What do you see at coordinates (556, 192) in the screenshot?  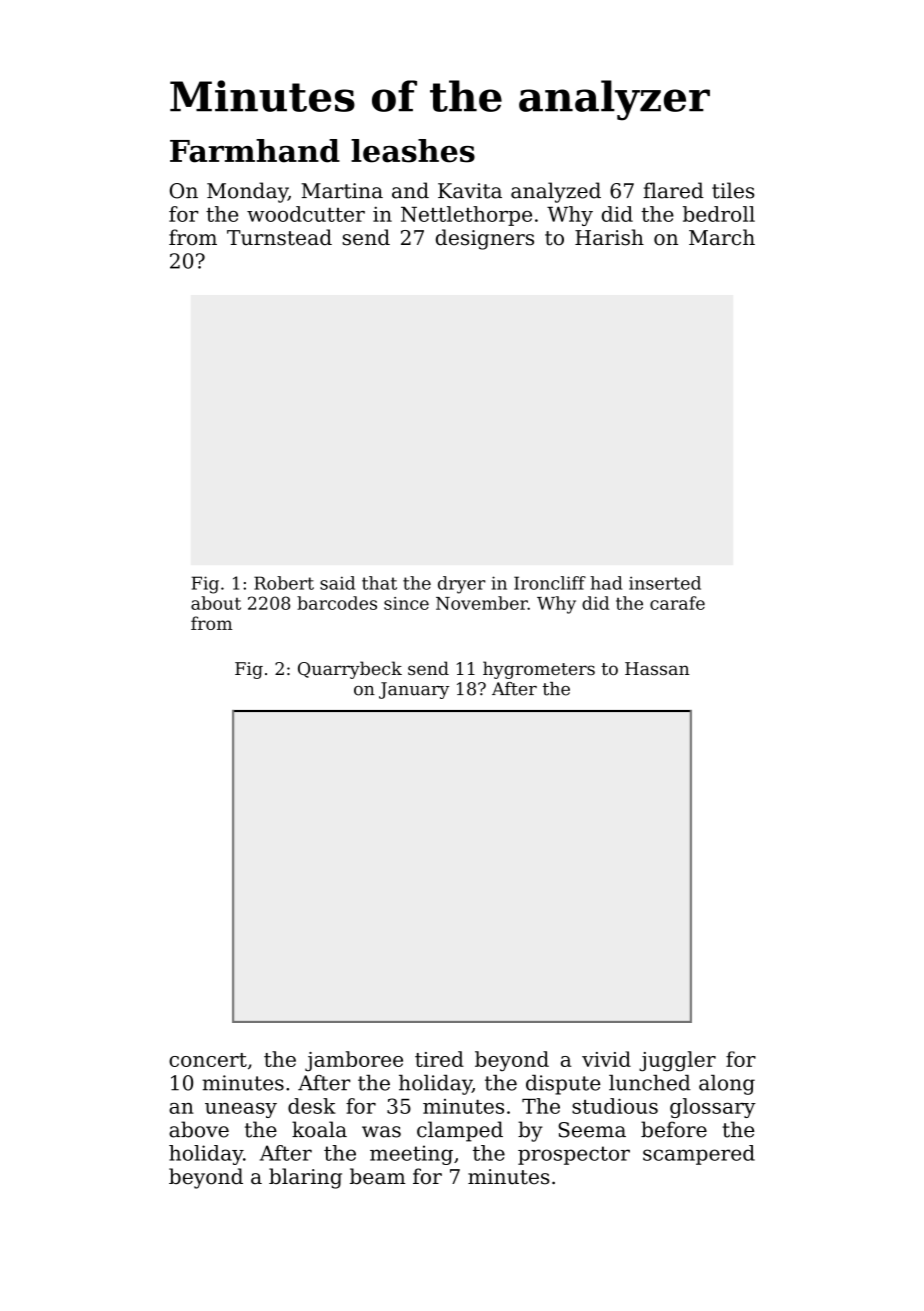 I see `analyzed` at bounding box center [556, 192].
